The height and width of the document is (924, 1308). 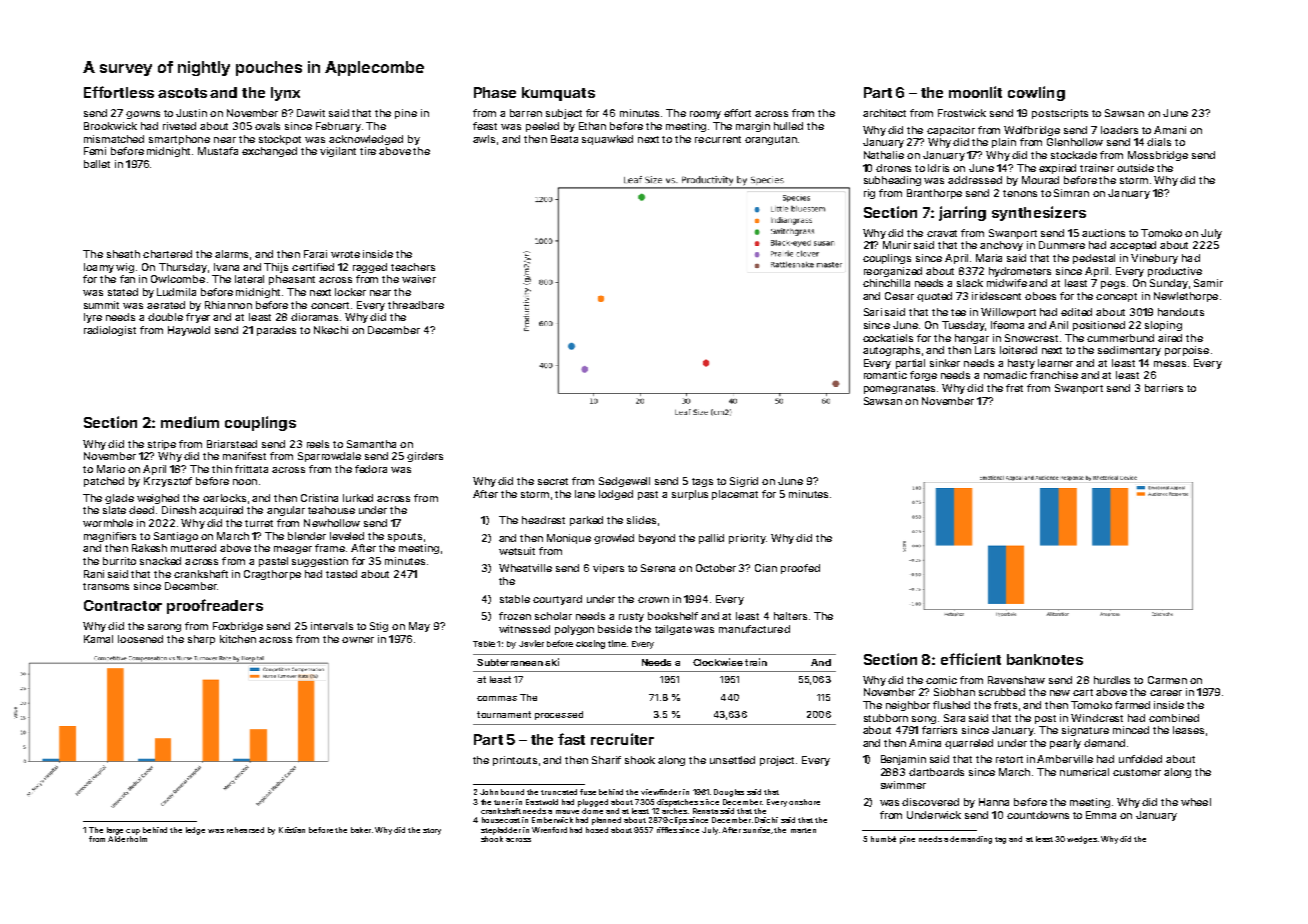 I want to click on banknotes, so click(x=1045, y=659).
